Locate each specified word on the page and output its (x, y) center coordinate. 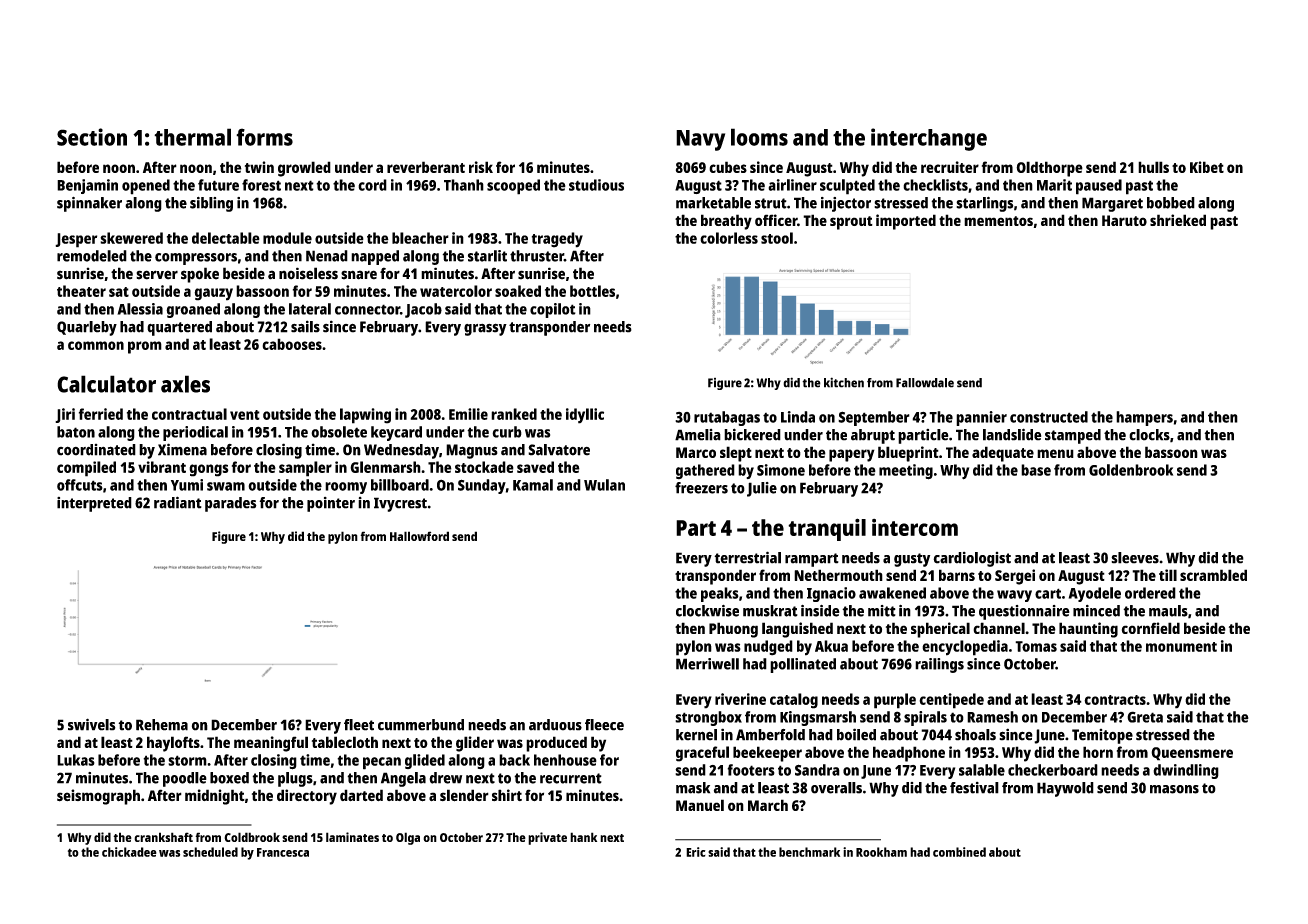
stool (777, 238)
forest (261, 185)
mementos (998, 221)
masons (1174, 789)
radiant (178, 502)
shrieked (1178, 220)
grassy (485, 329)
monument (1181, 647)
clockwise (707, 611)
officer (776, 220)
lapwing (365, 416)
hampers (1144, 418)
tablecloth (345, 742)
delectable (226, 238)
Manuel (700, 805)
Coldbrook (252, 837)
